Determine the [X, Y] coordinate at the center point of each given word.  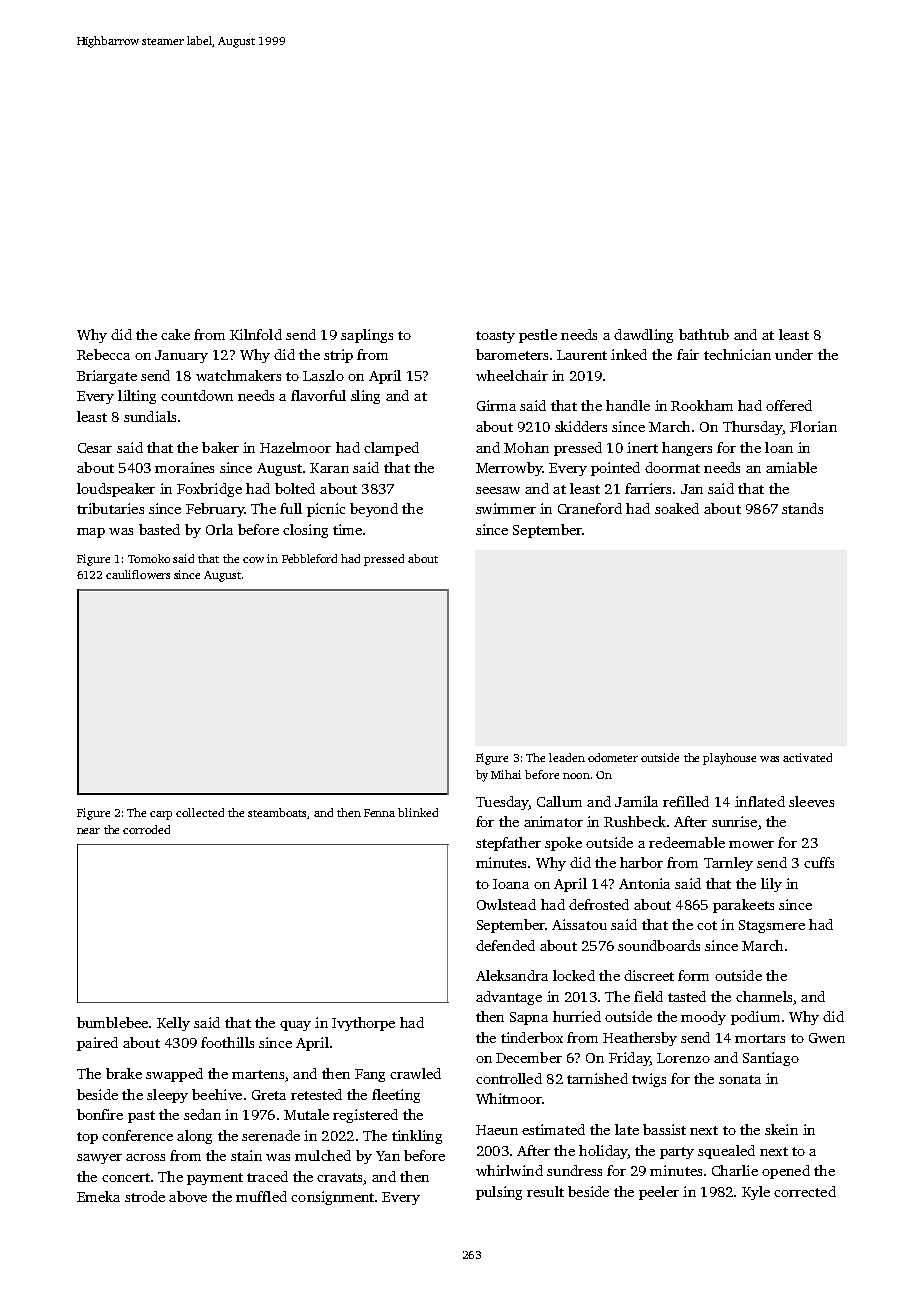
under [794, 354]
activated [807, 757]
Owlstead [506, 904]
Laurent [582, 355]
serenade [271, 1135]
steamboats [277, 812]
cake [175, 334]
